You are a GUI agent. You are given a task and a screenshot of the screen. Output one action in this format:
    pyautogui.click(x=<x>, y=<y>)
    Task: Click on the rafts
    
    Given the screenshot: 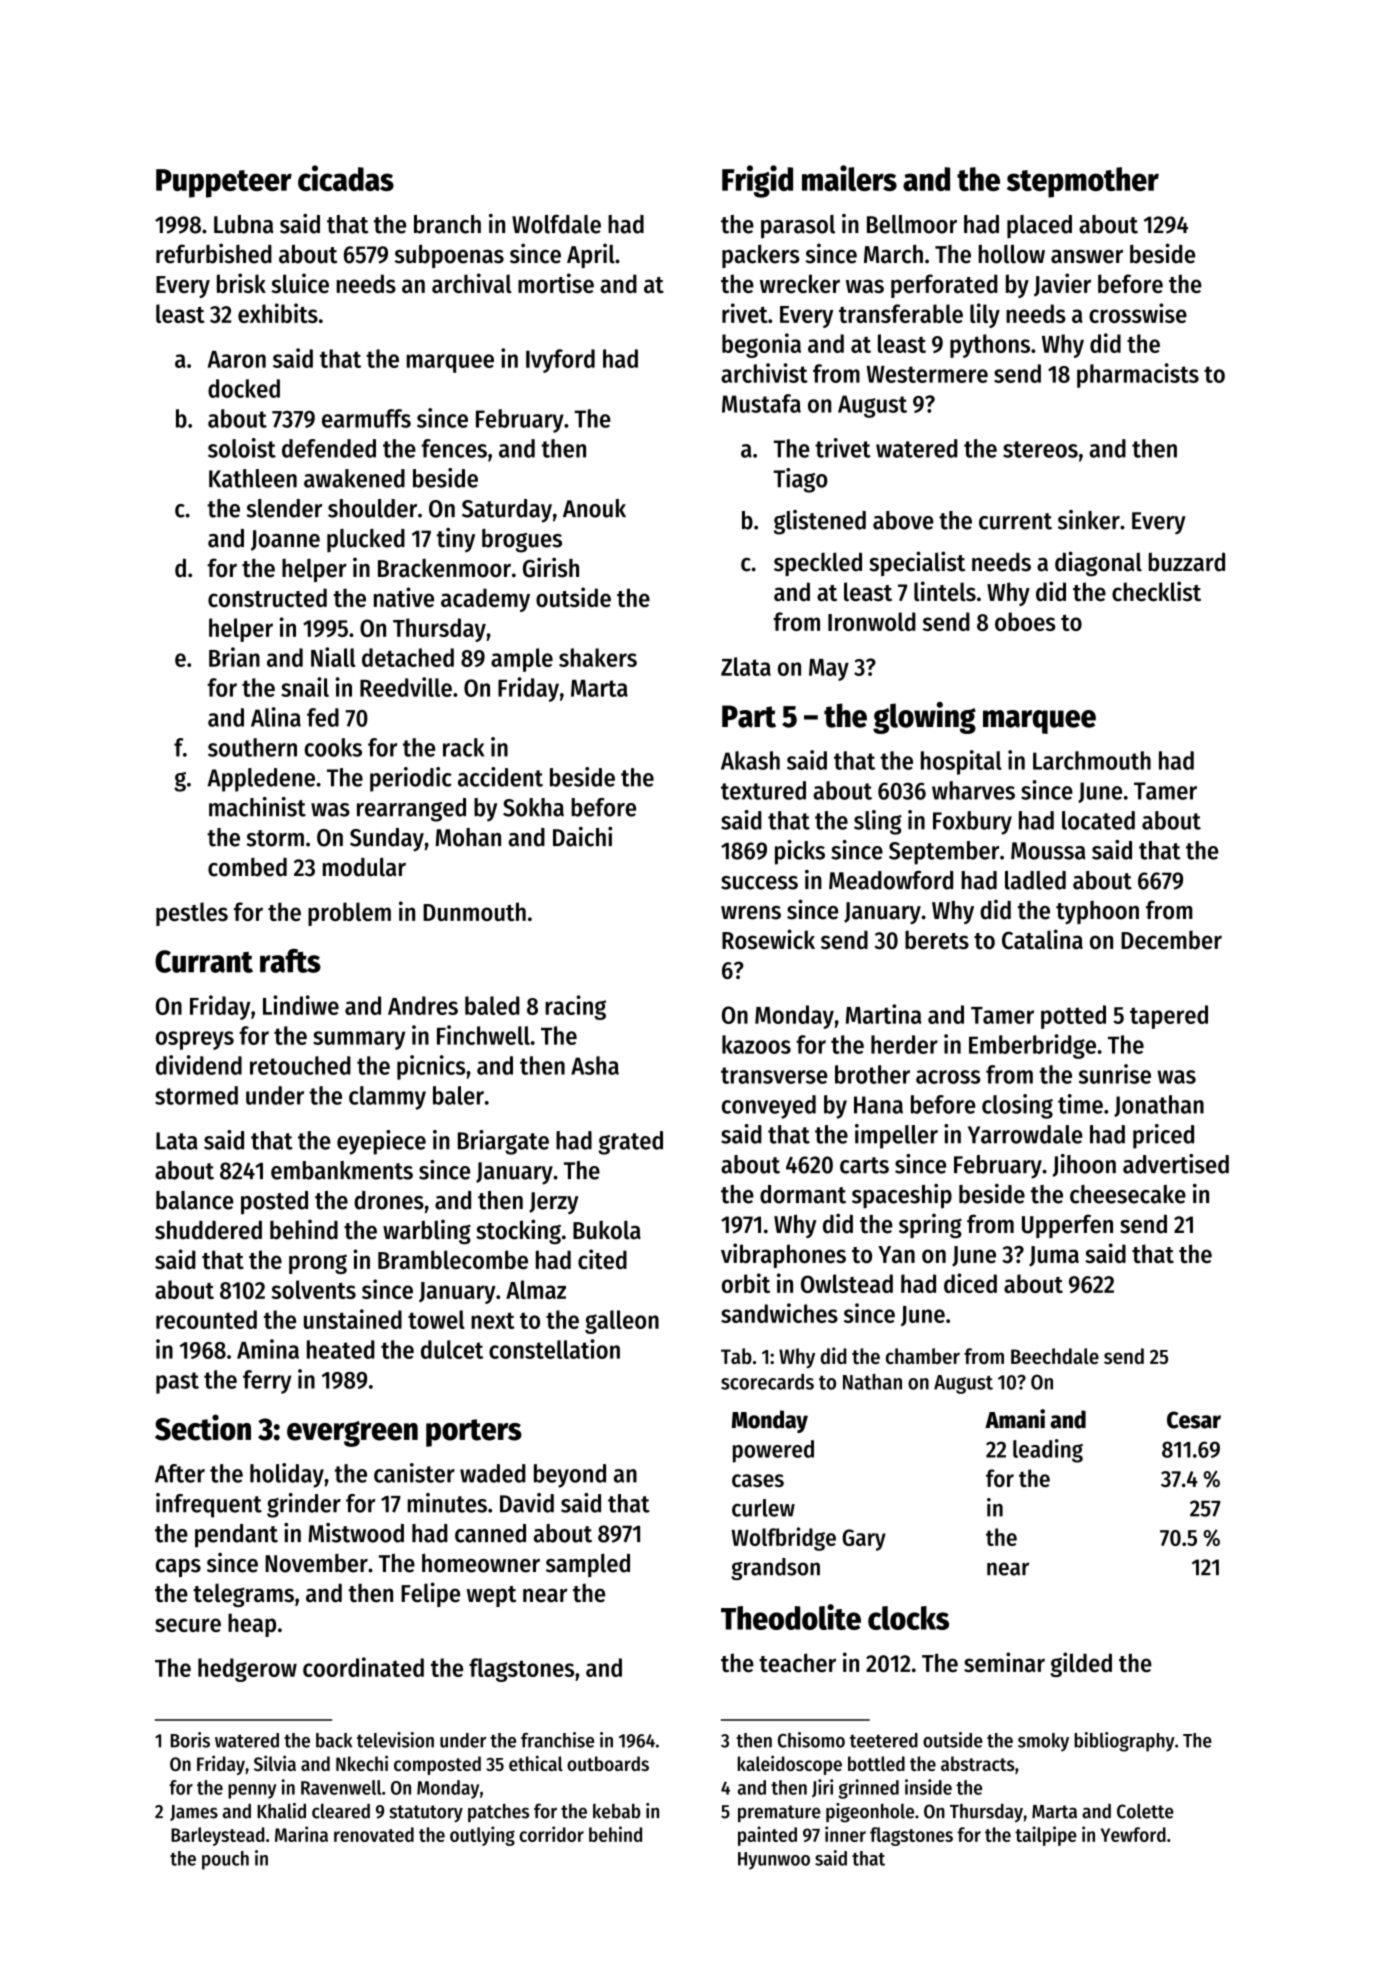 What is the action you would take?
    pyautogui.click(x=290, y=961)
